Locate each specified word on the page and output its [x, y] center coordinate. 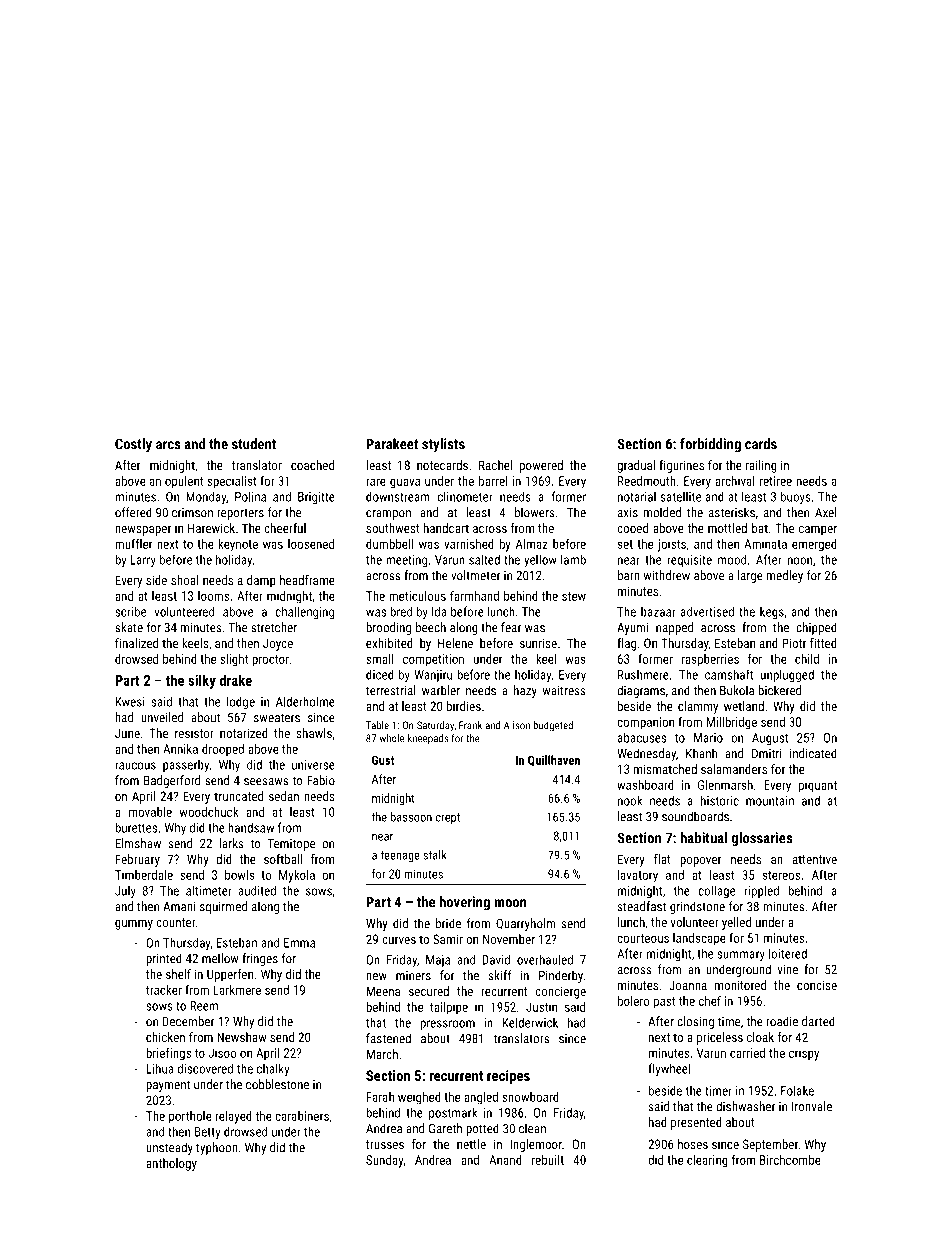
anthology [171, 1164]
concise [817, 985]
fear [511, 627]
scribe [130, 611]
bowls [240, 875]
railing [761, 466]
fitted [823, 643]
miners [413, 976]
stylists [443, 445]
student [254, 444]
